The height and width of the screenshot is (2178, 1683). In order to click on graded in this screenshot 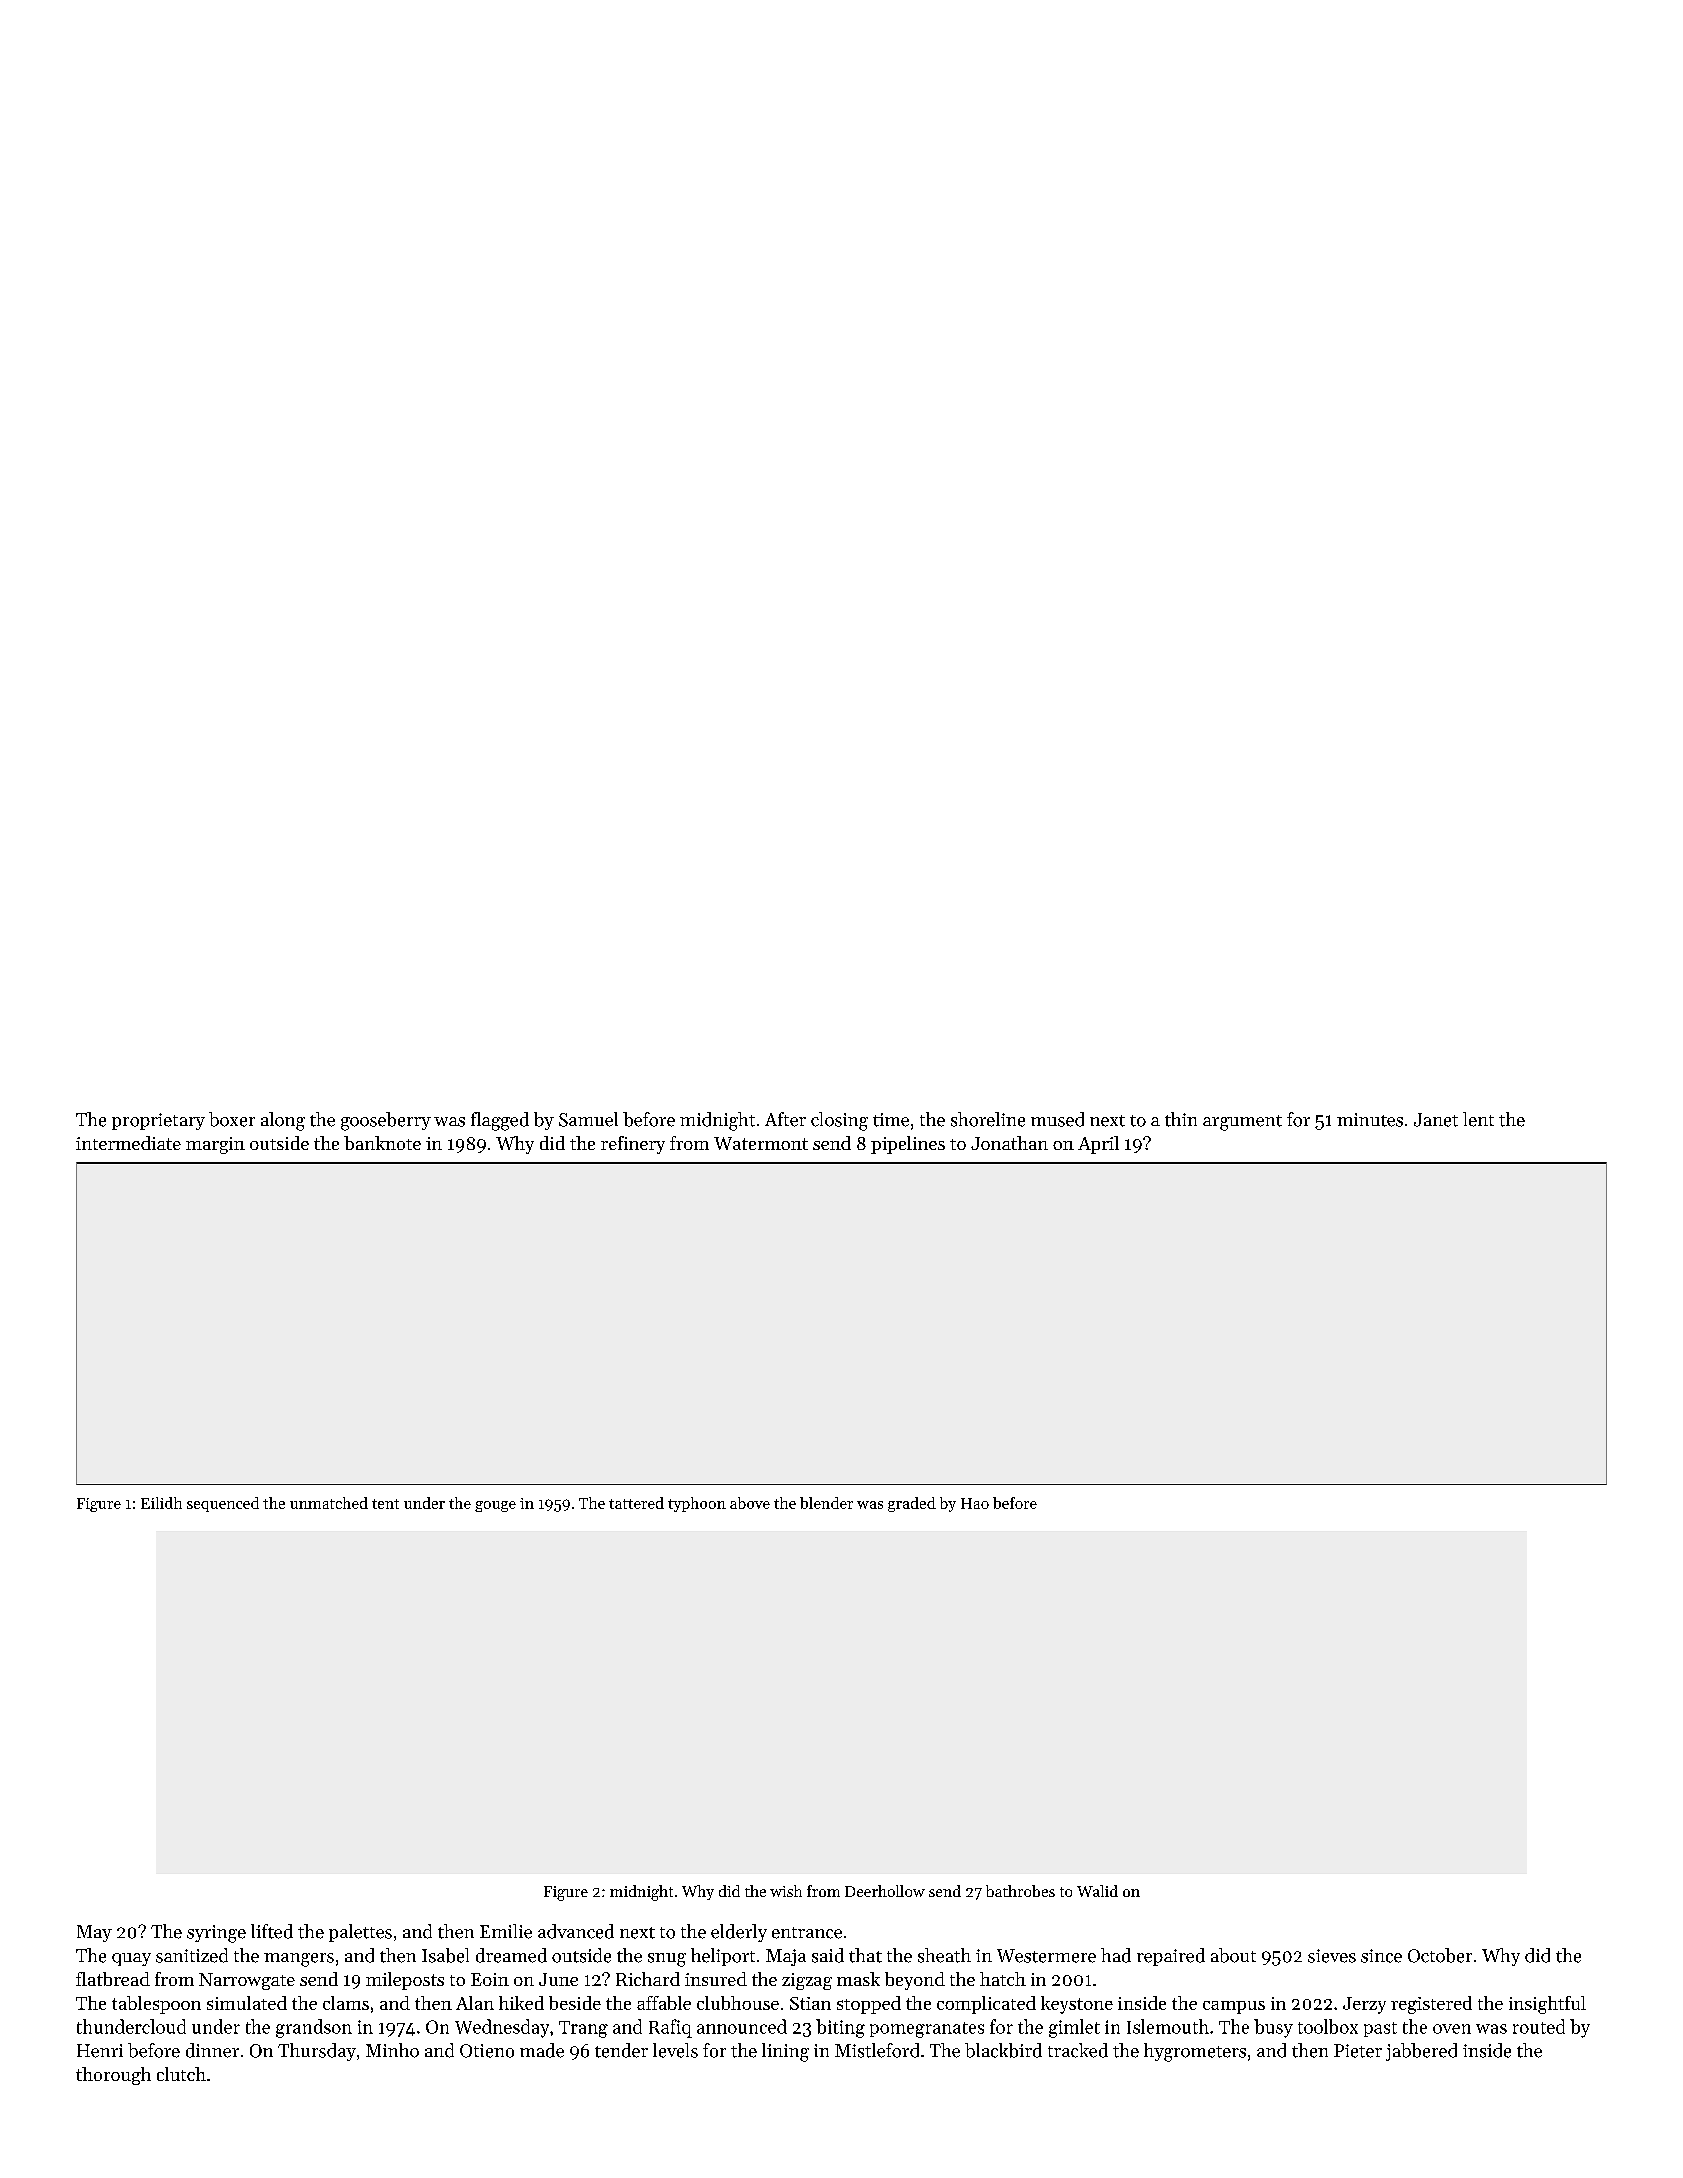, I will do `click(912, 1504)`.
